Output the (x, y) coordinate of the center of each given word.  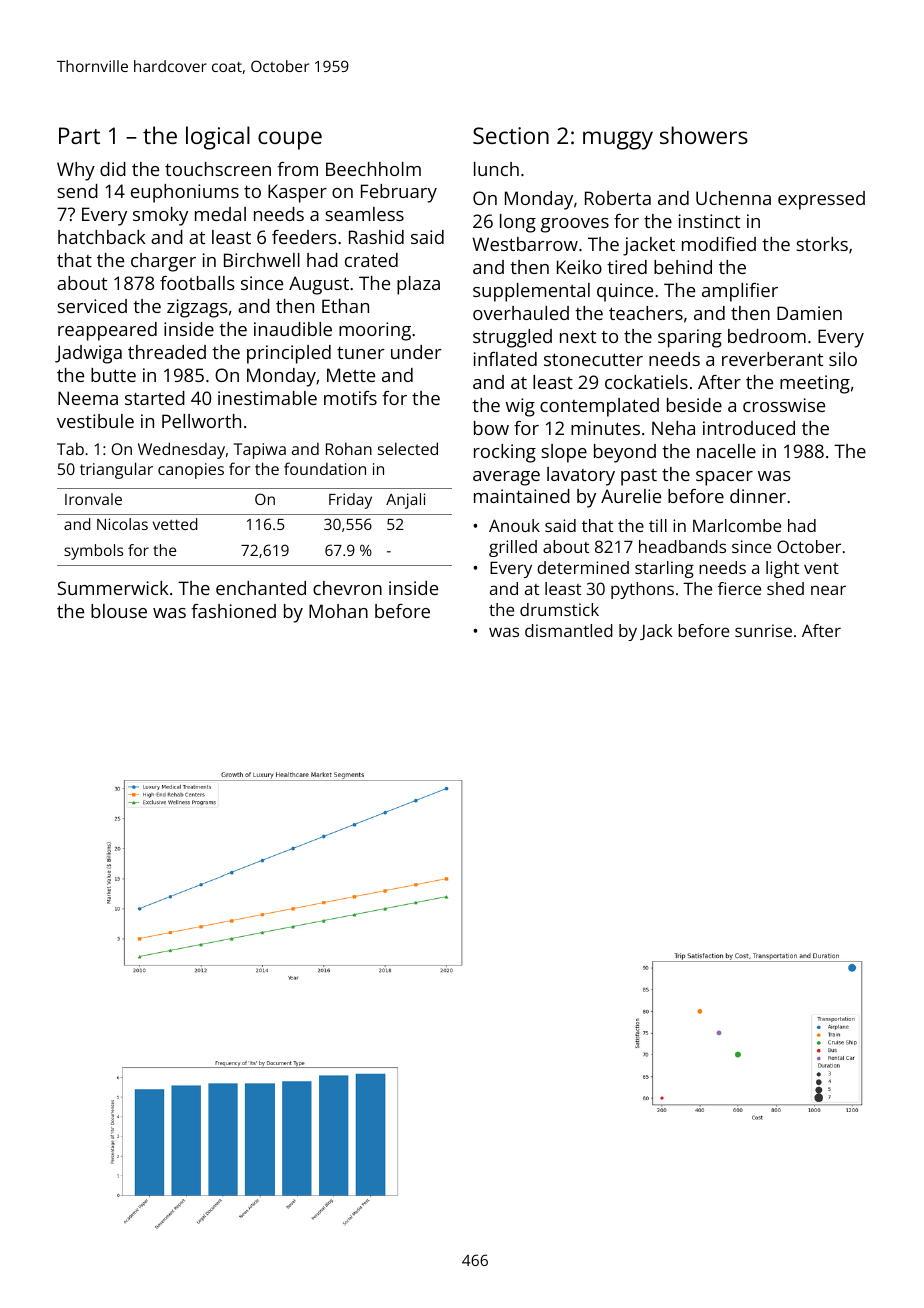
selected (408, 448)
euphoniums (185, 193)
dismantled (569, 630)
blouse (119, 611)
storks (822, 244)
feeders (304, 237)
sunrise (763, 630)
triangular (116, 470)
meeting (815, 384)
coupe (290, 140)
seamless (364, 214)
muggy (618, 140)
